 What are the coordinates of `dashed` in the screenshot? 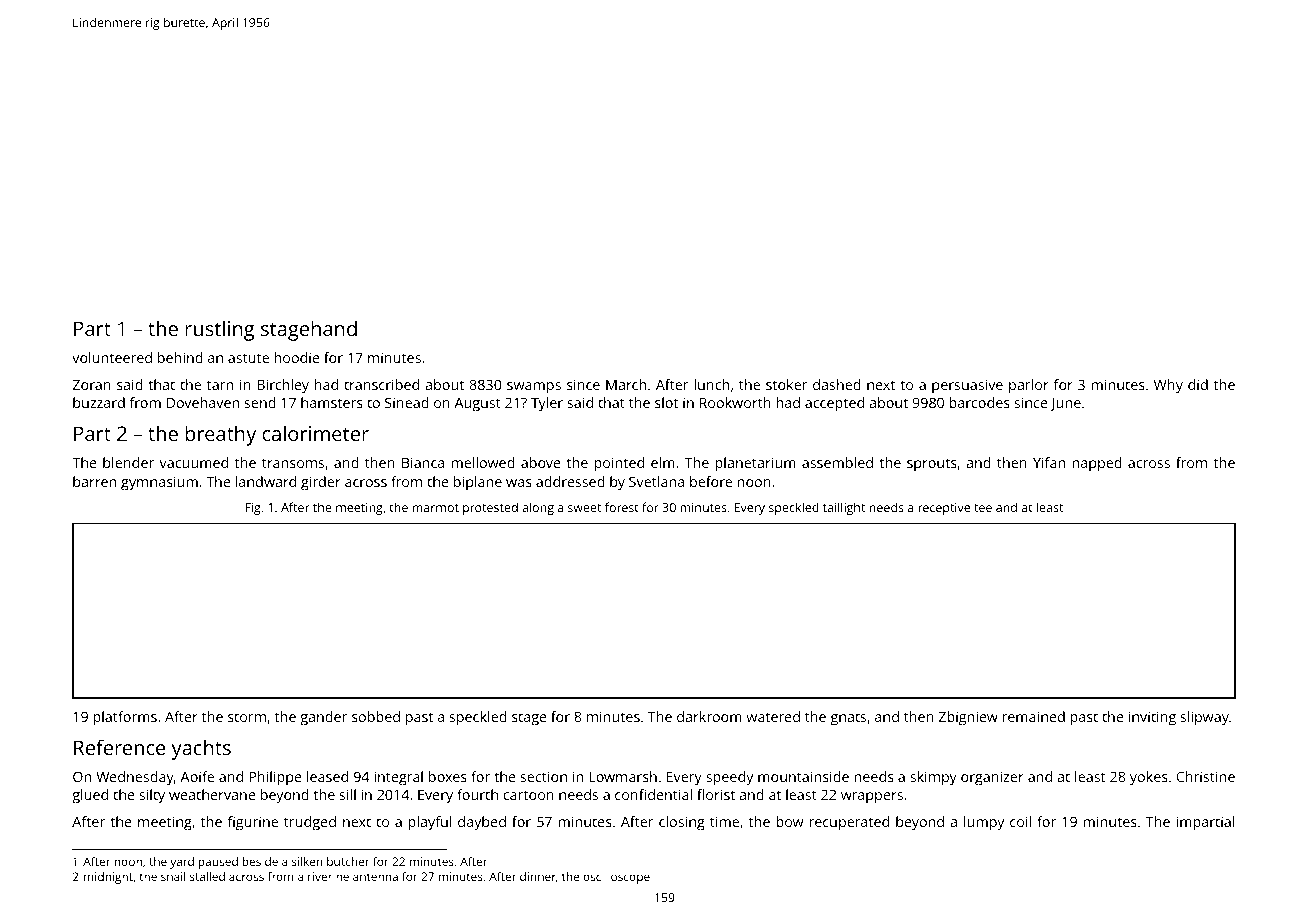 It's located at (837, 384).
